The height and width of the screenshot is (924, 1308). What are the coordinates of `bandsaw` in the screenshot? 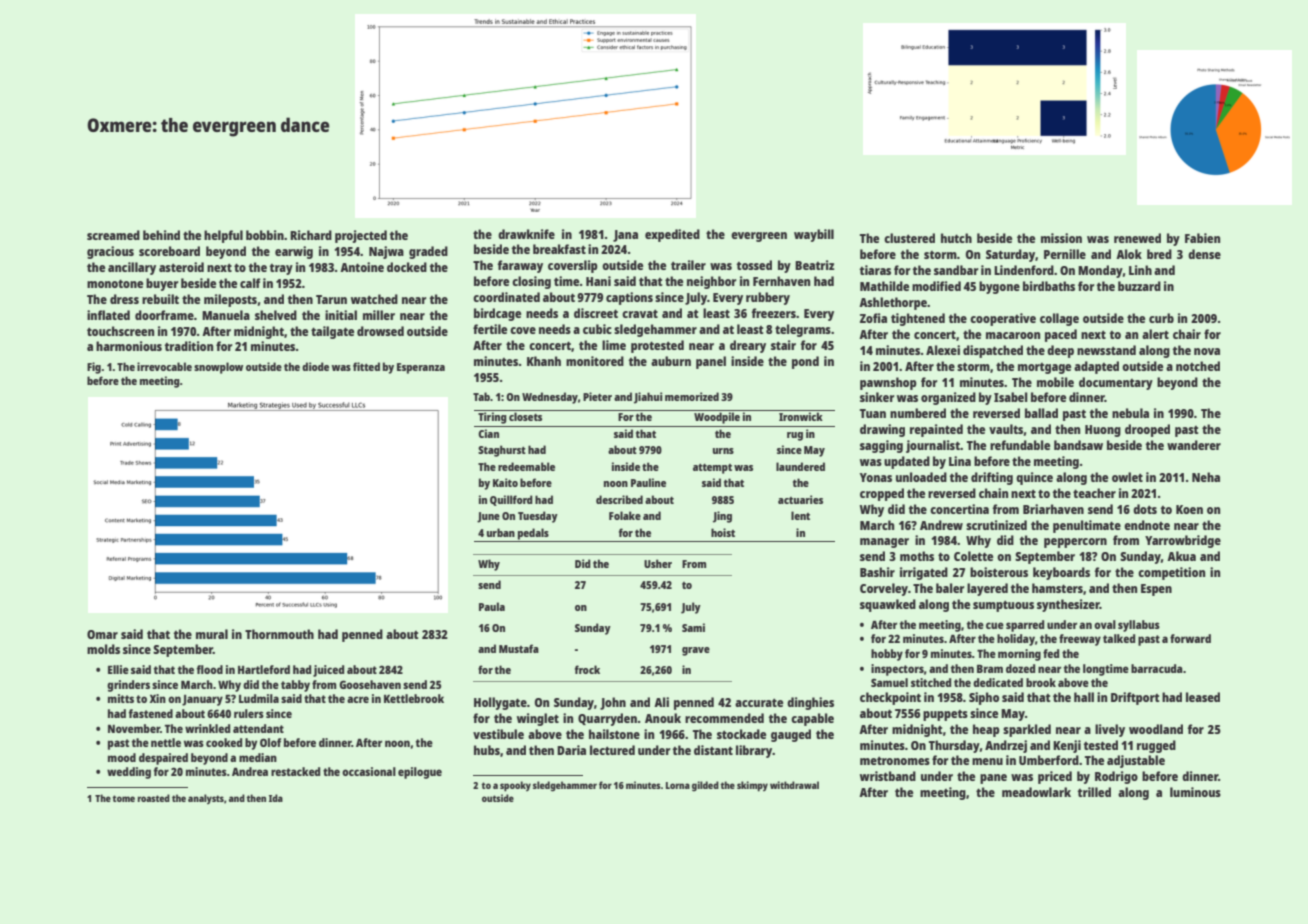 It's located at (1078, 445).
